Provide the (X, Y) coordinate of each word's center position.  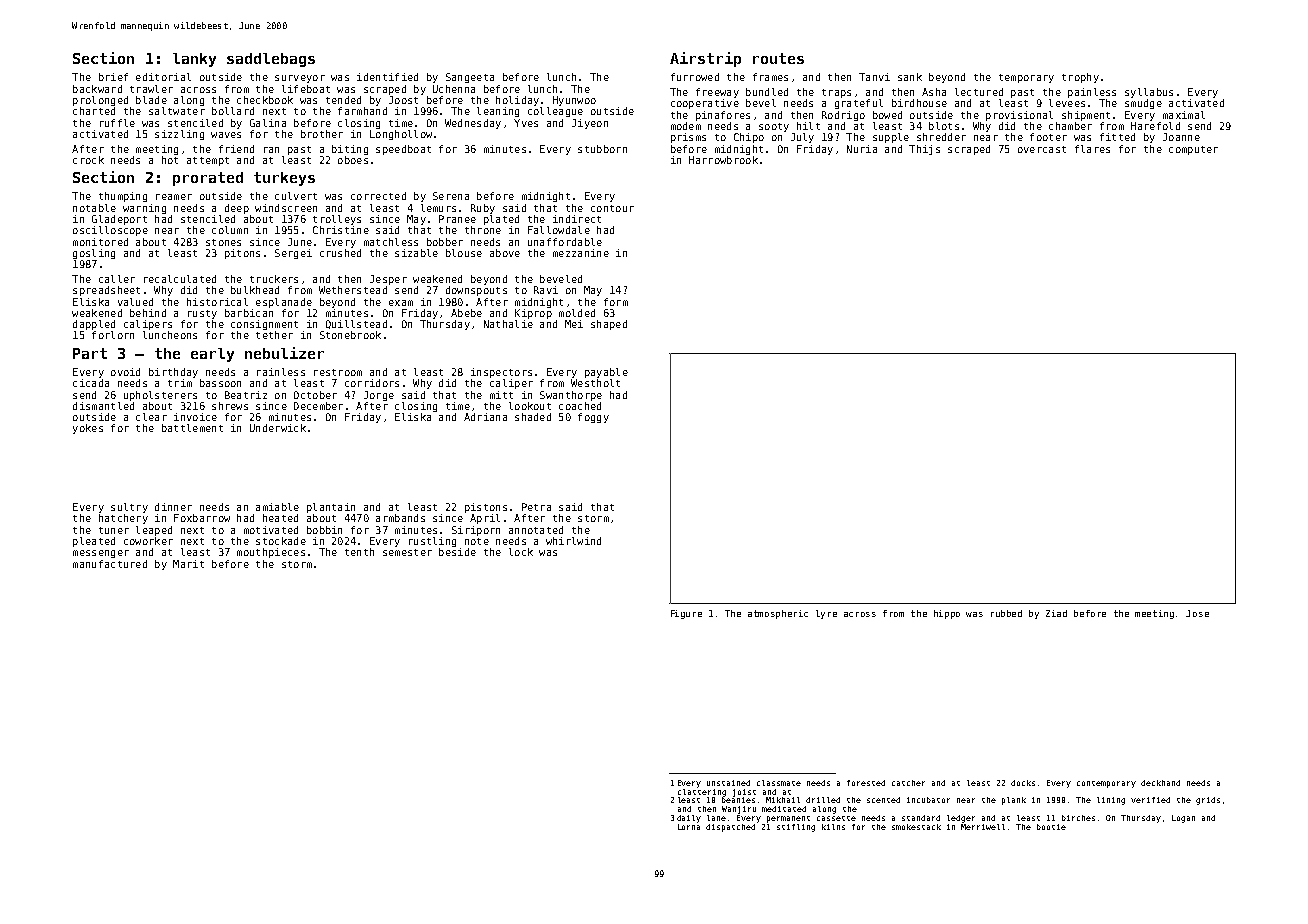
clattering (702, 793)
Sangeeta (470, 78)
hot (170, 160)
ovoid (125, 372)
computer (1193, 150)
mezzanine (581, 253)
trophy (1080, 78)
